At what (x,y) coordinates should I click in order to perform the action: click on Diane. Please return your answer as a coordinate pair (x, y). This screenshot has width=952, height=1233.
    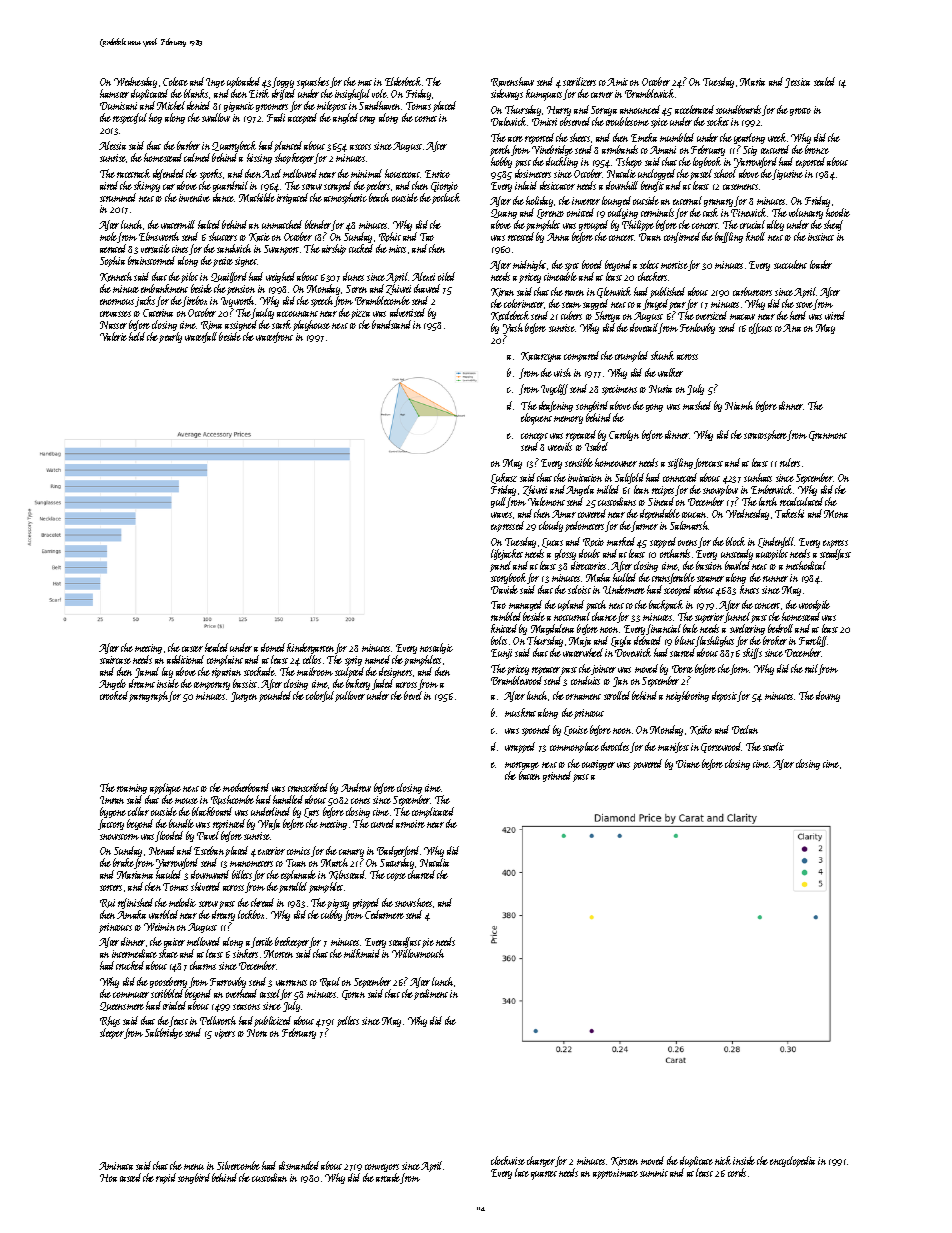
    Looking at the image, I should click on (688, 764).
